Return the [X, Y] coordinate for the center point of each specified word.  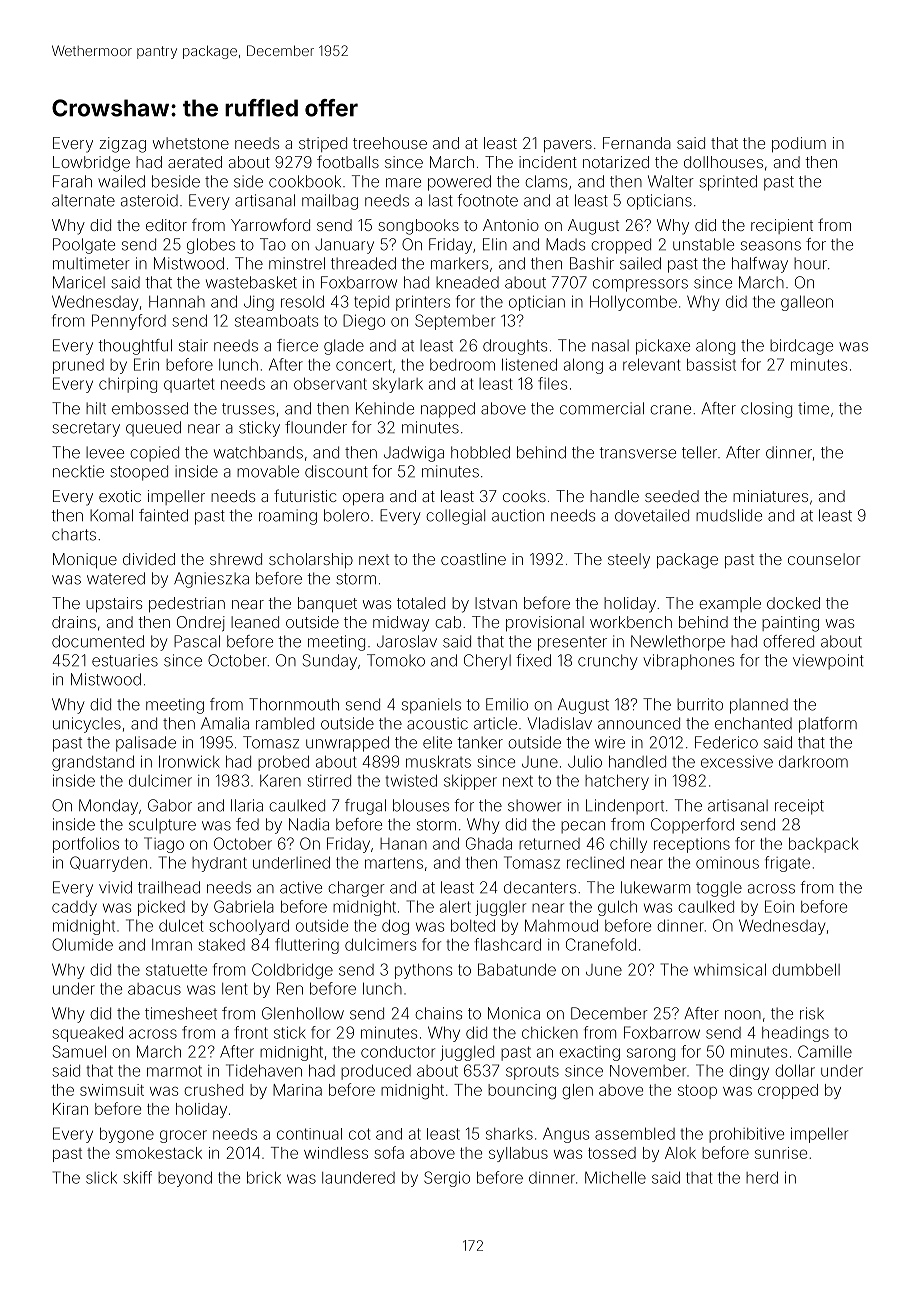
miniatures [770, 496]
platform [828, 725]
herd [762, 1177]
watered [116, 578]
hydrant [219, 864]
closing [766, 410]
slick [101, 1177]
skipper [470, 782]
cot [360, 1134]
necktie [78, 471]
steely [629, 561]
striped [323, 144]
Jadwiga [414, 454]
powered [459, 183]
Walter [671, 181]
